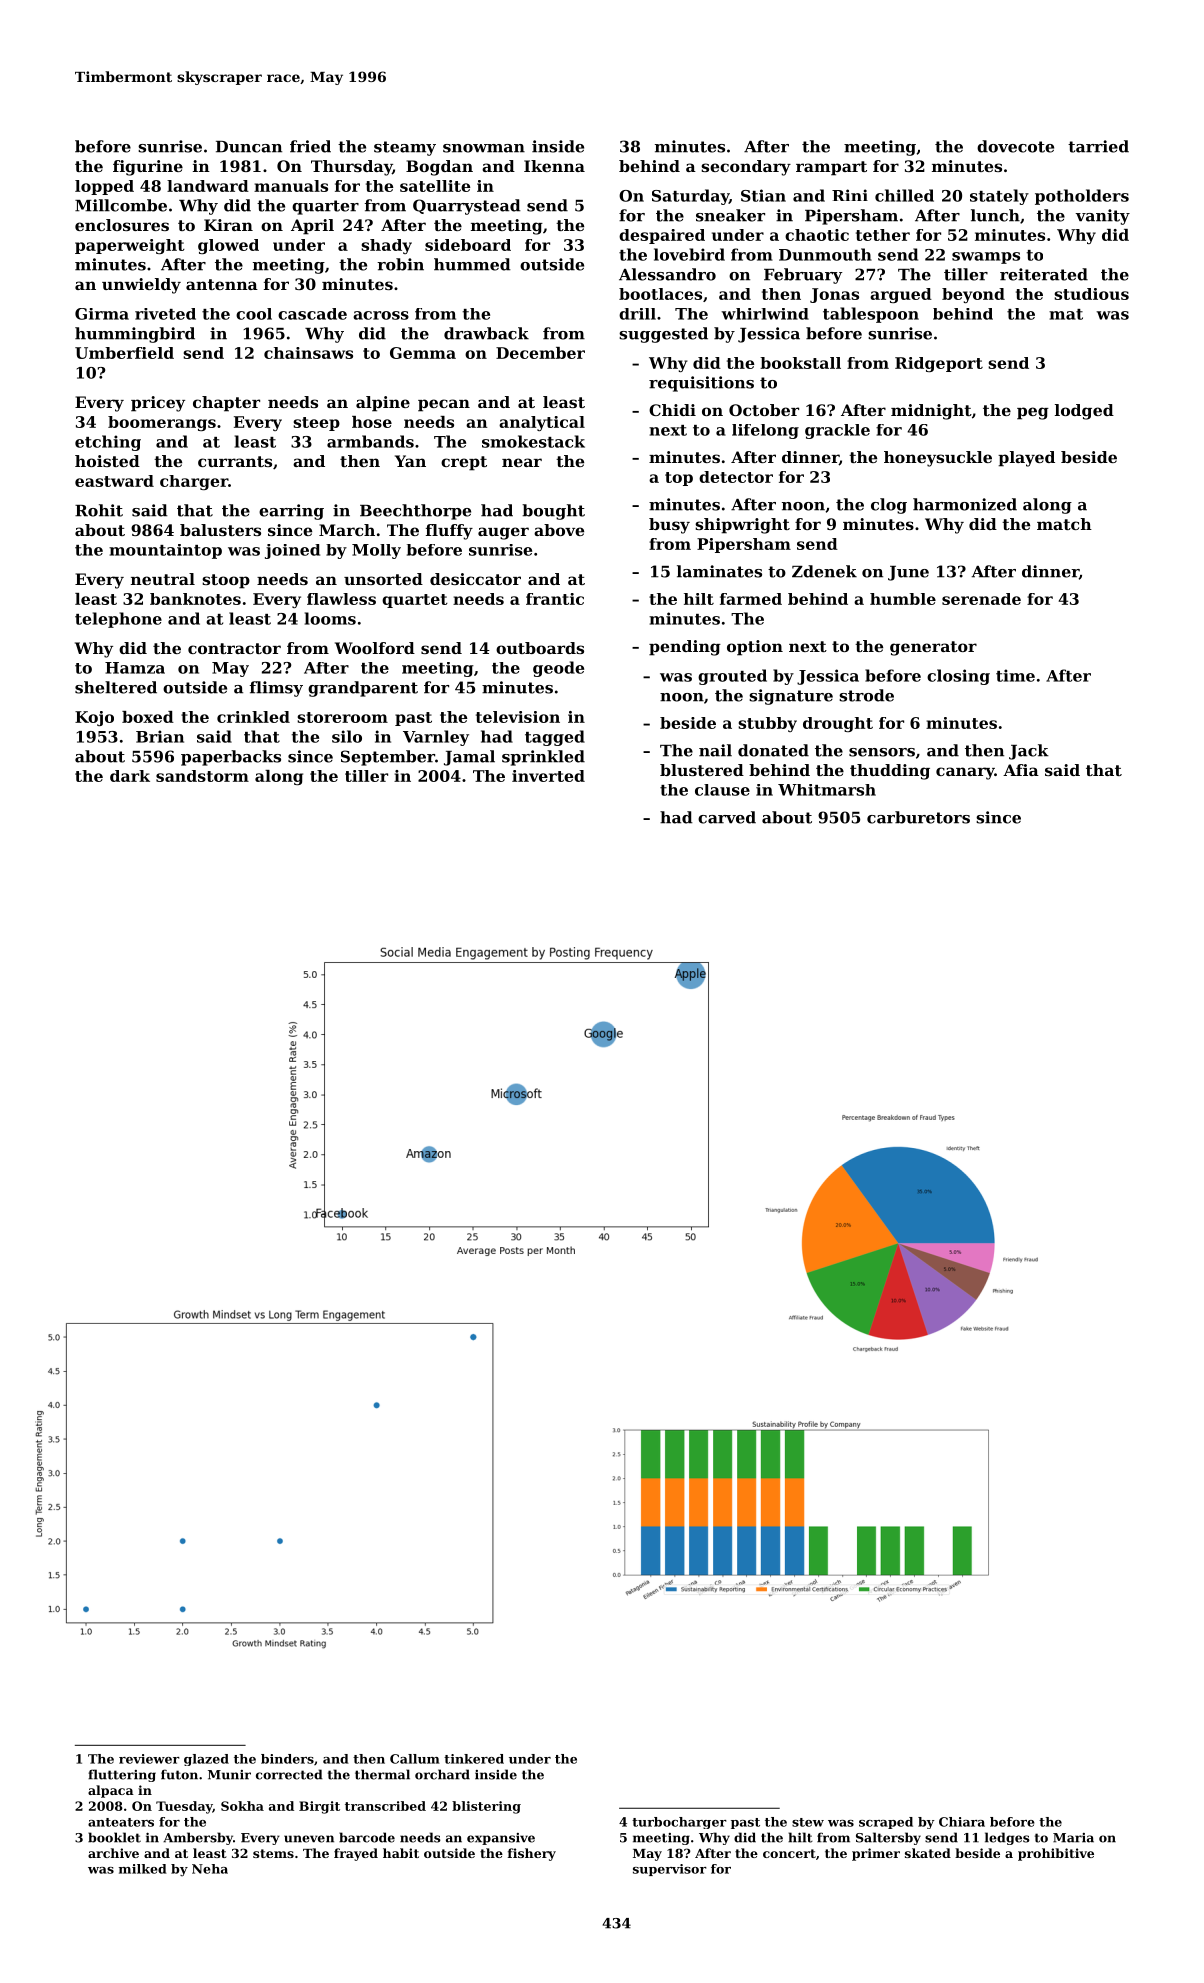 This document has height=1983, width=1204. I want to click on dovecote, so click(1015, 146).
